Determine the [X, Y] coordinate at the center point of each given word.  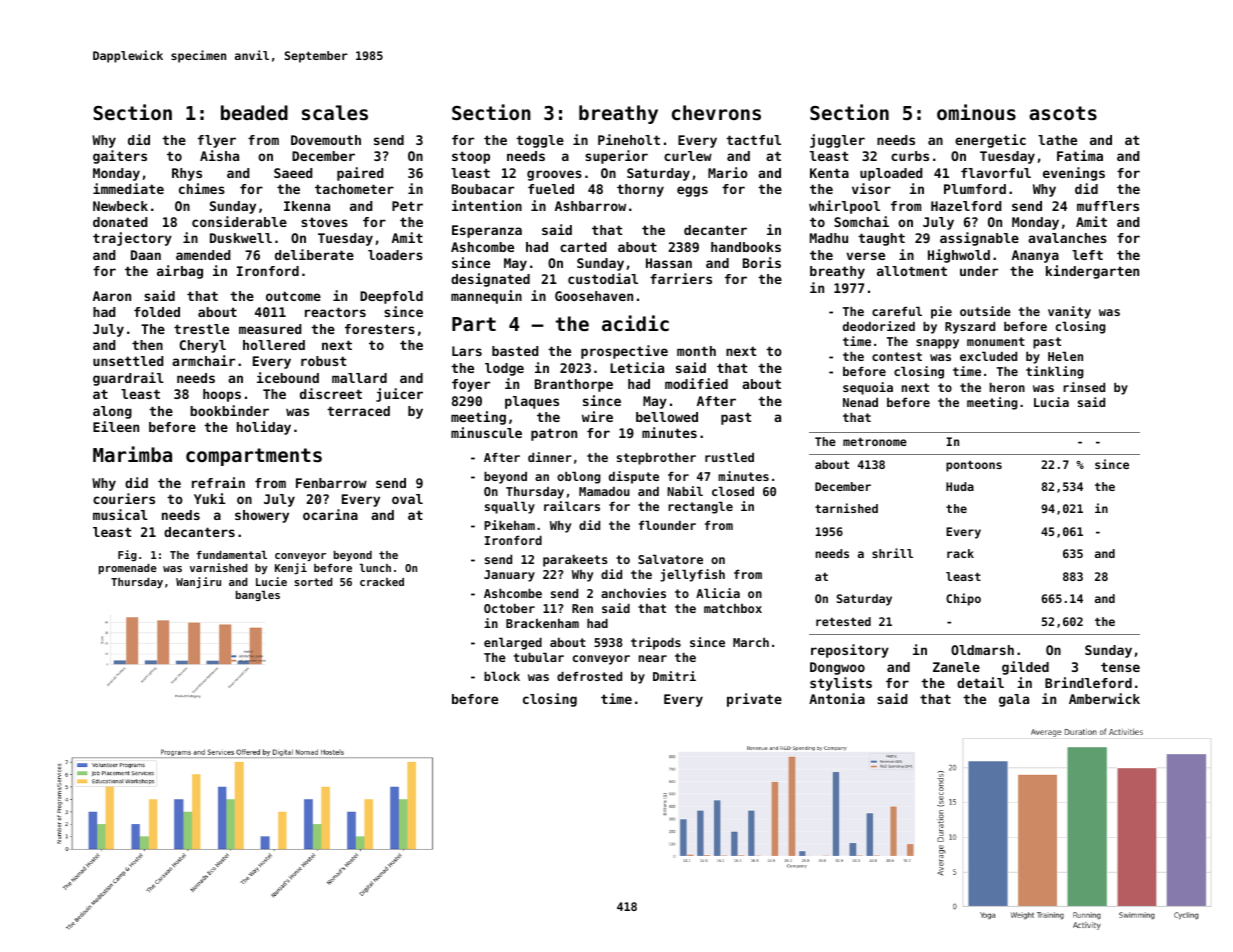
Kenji [291, 569]
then [147, 345]
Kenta [829, 173]
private [754, 700]
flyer [217, 141]
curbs [910, 156]
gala [1014, 700]
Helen [1065, 356]
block [502, 676]
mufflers [1108, 206]
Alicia [718, 593]
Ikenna [307, 206]
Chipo [963, 599]
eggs [692, 191]
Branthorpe [574, 385]
